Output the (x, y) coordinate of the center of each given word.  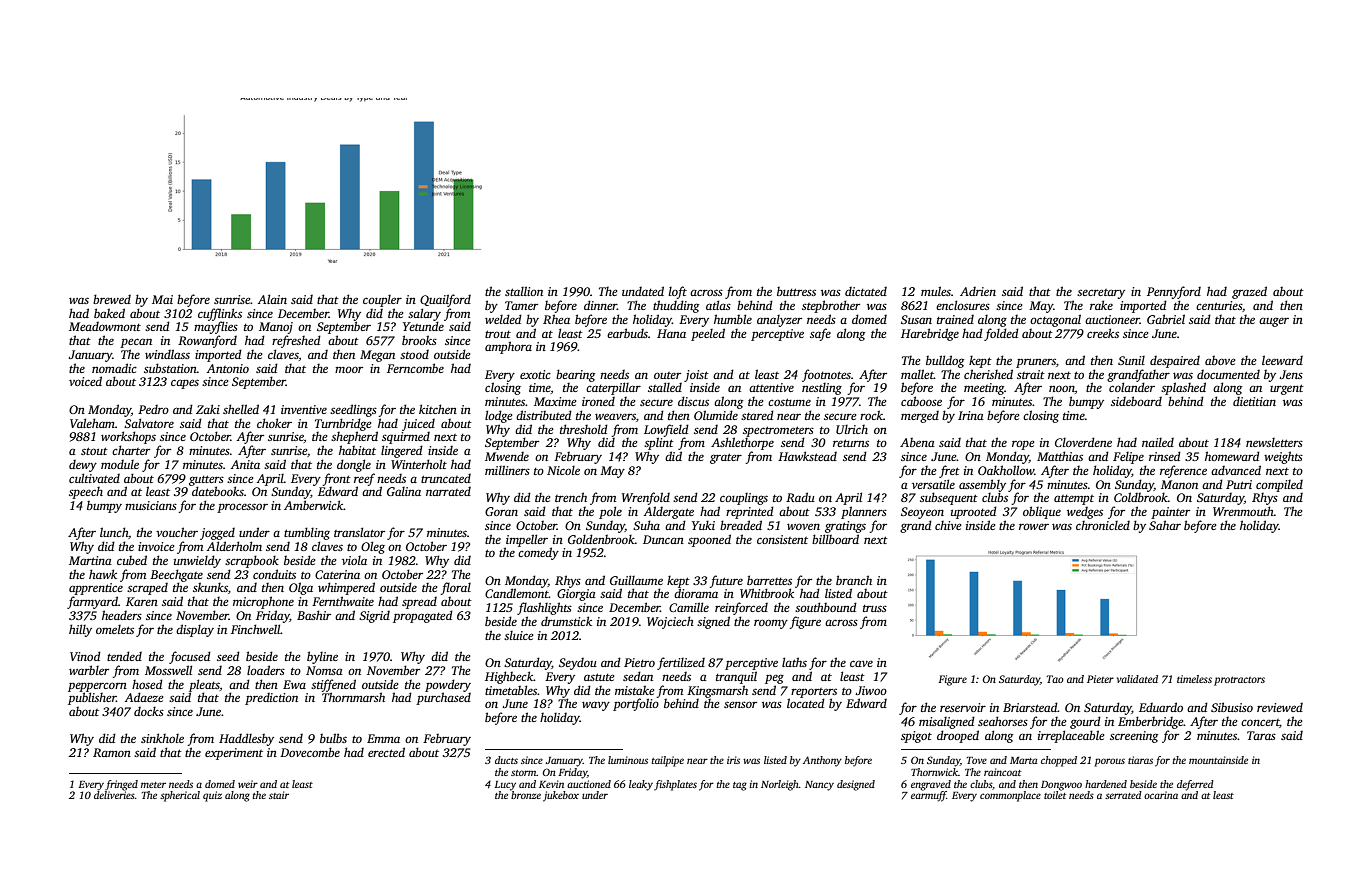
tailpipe (668, 761)
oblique (1042, 512)
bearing (575, 375)
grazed (1249, 292)
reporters (814, 693)
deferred (1195, 785)
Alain (272, 299)
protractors (1239, 681)
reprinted (750, 512)
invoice (156, 546)
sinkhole (162, 738)
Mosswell (168, 670)
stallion (524, 291)
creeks (1103, 333)
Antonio (228, 368)
